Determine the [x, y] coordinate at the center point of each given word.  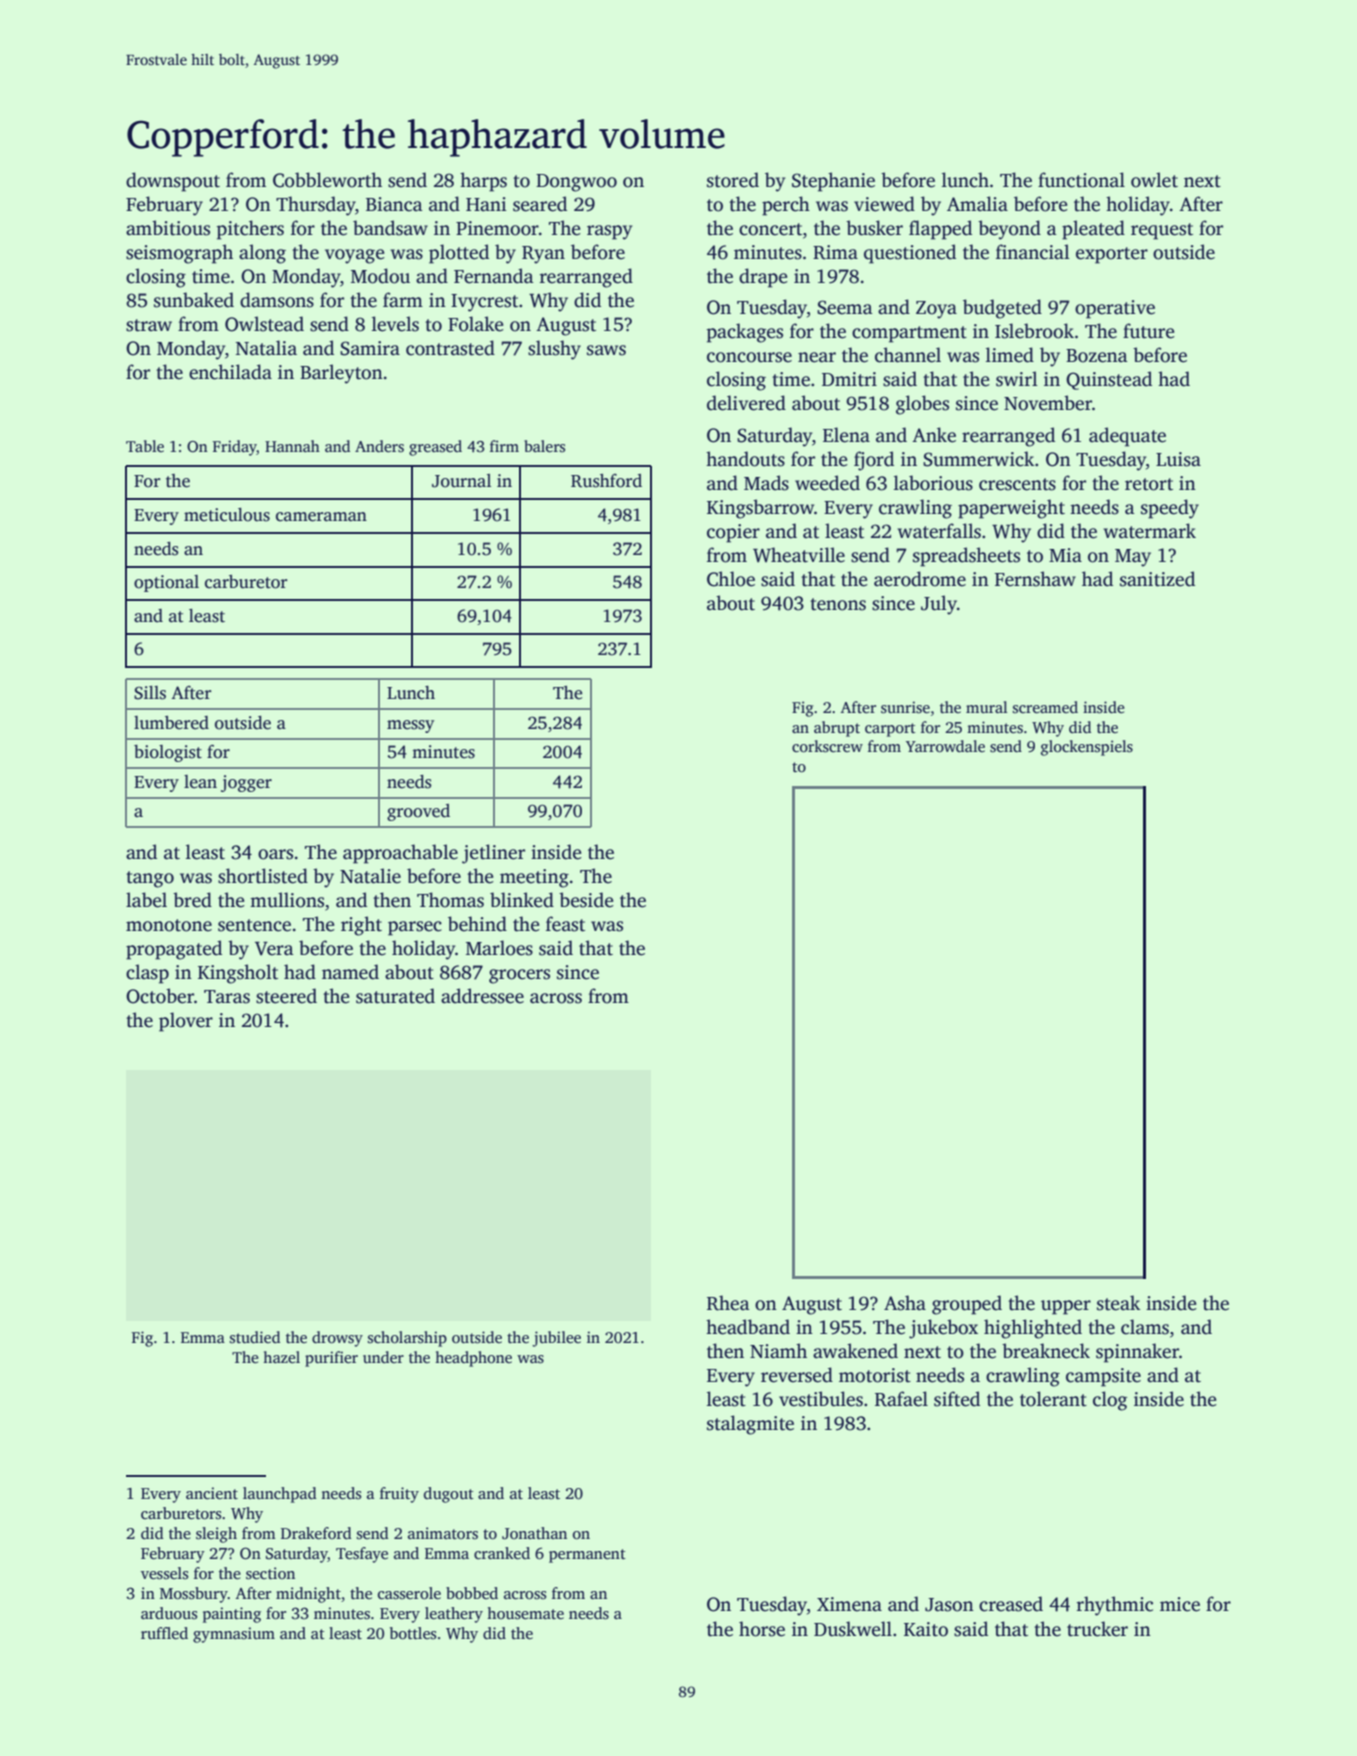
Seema [845, 307]
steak [1118, 1303]
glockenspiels [1087, 748]
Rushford [606, 481]
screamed [1045, 707]
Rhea [728, 1303]
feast [565, 924]
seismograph [179, 254]
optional [166, 583]
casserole [409, 1593]
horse [762, 1629]
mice [1180, 1604]
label [146, 900]
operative [1115, 309]
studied [255, 1337]
